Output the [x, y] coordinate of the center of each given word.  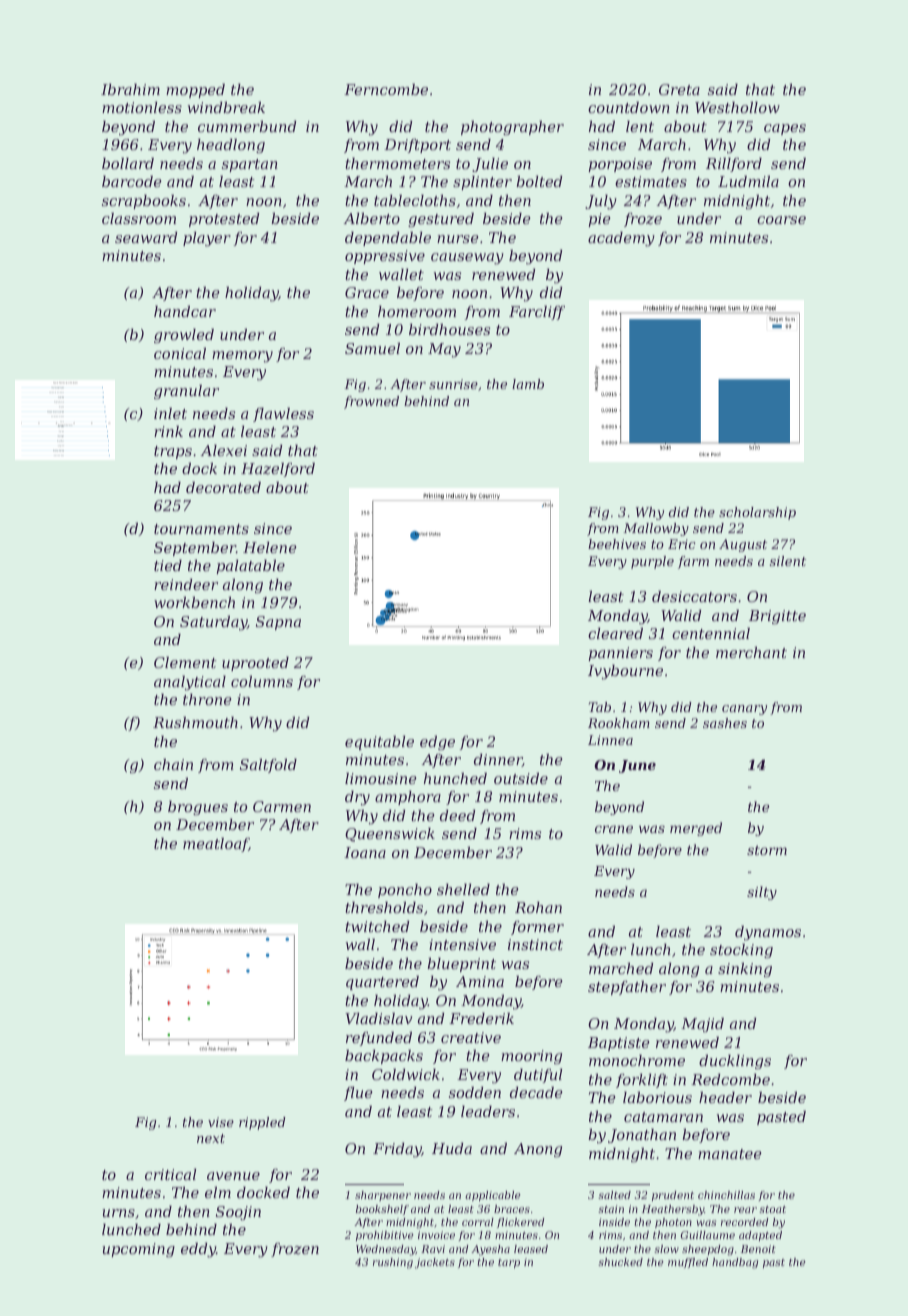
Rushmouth [195, 722]
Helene [270, 547]
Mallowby [656, 529]
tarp [509, 1263]
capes [785, 129]
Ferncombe [386, 89]
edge [437, 743]
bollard [128, 163]
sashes [725, 723]
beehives [617, 544]
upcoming [138, 1250]
